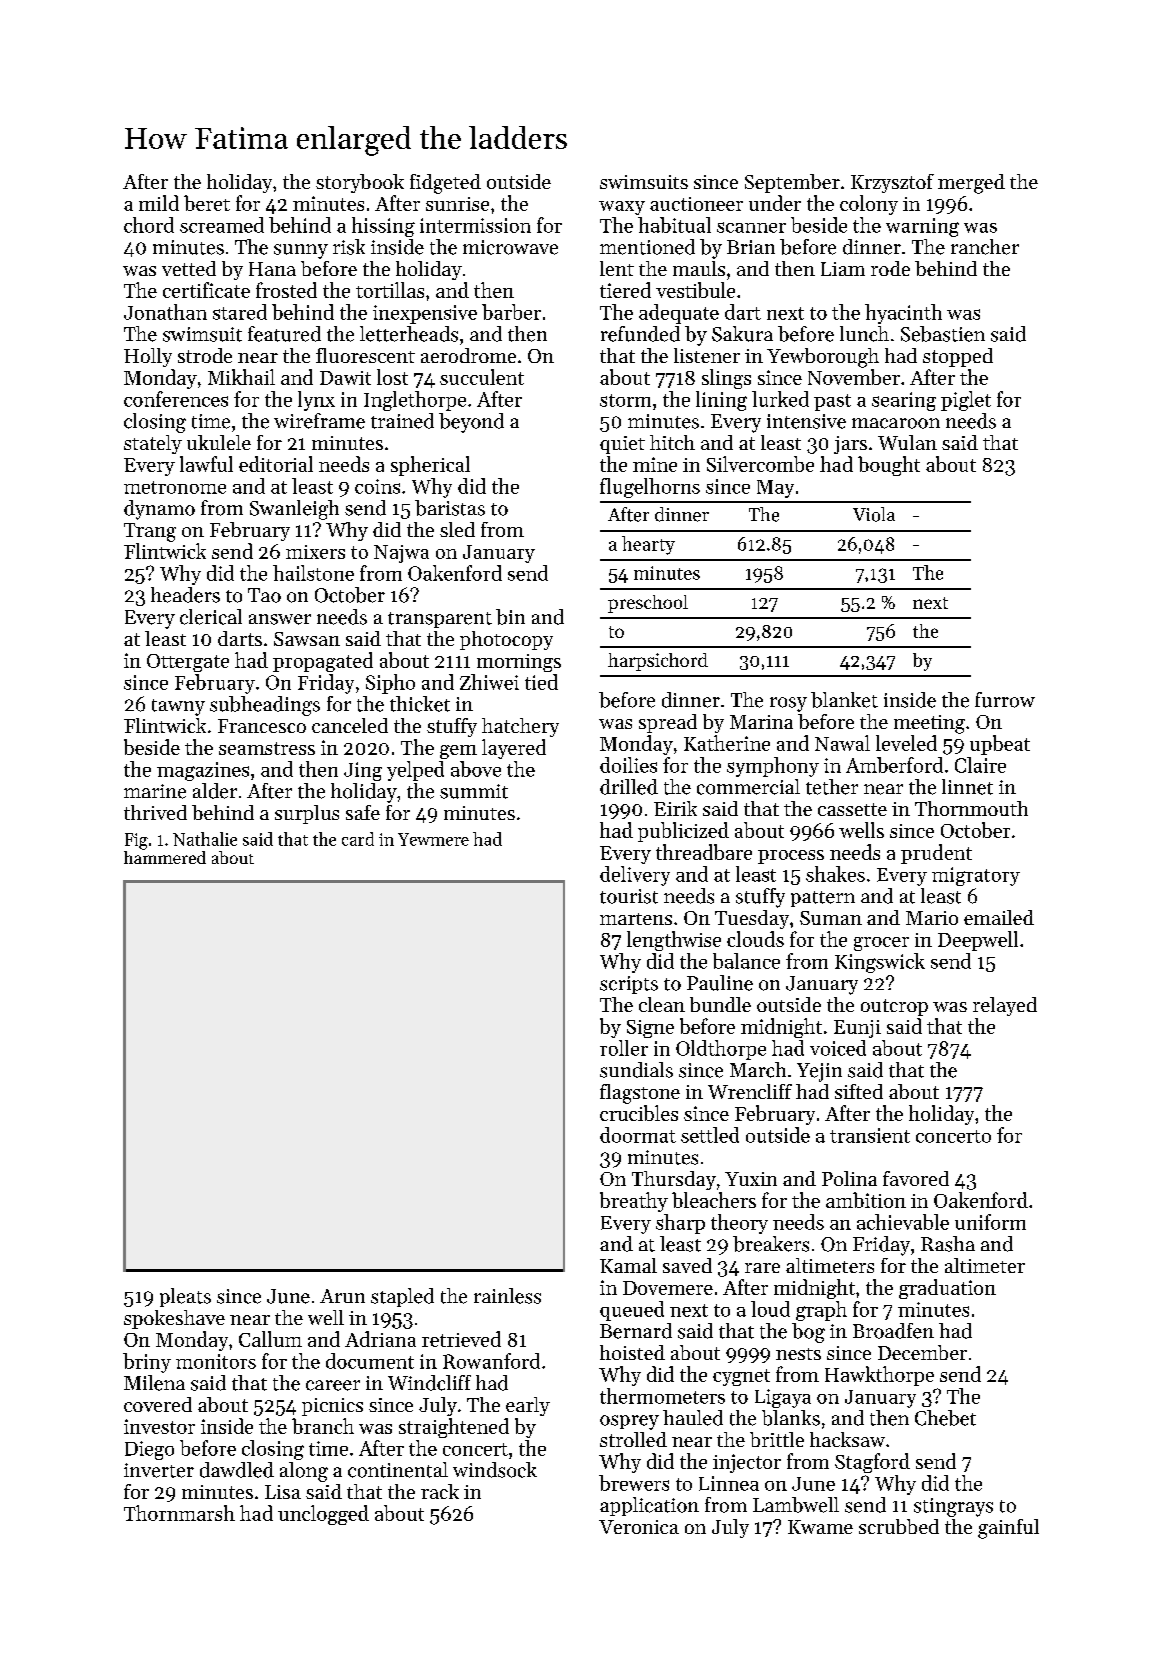 Image resolution: width=1165 pixels, height=1654 pixels. What do you see at coordinates (342, 1296) in the screenshot?
I see `Arun` at bounding box center [342, 1296].
